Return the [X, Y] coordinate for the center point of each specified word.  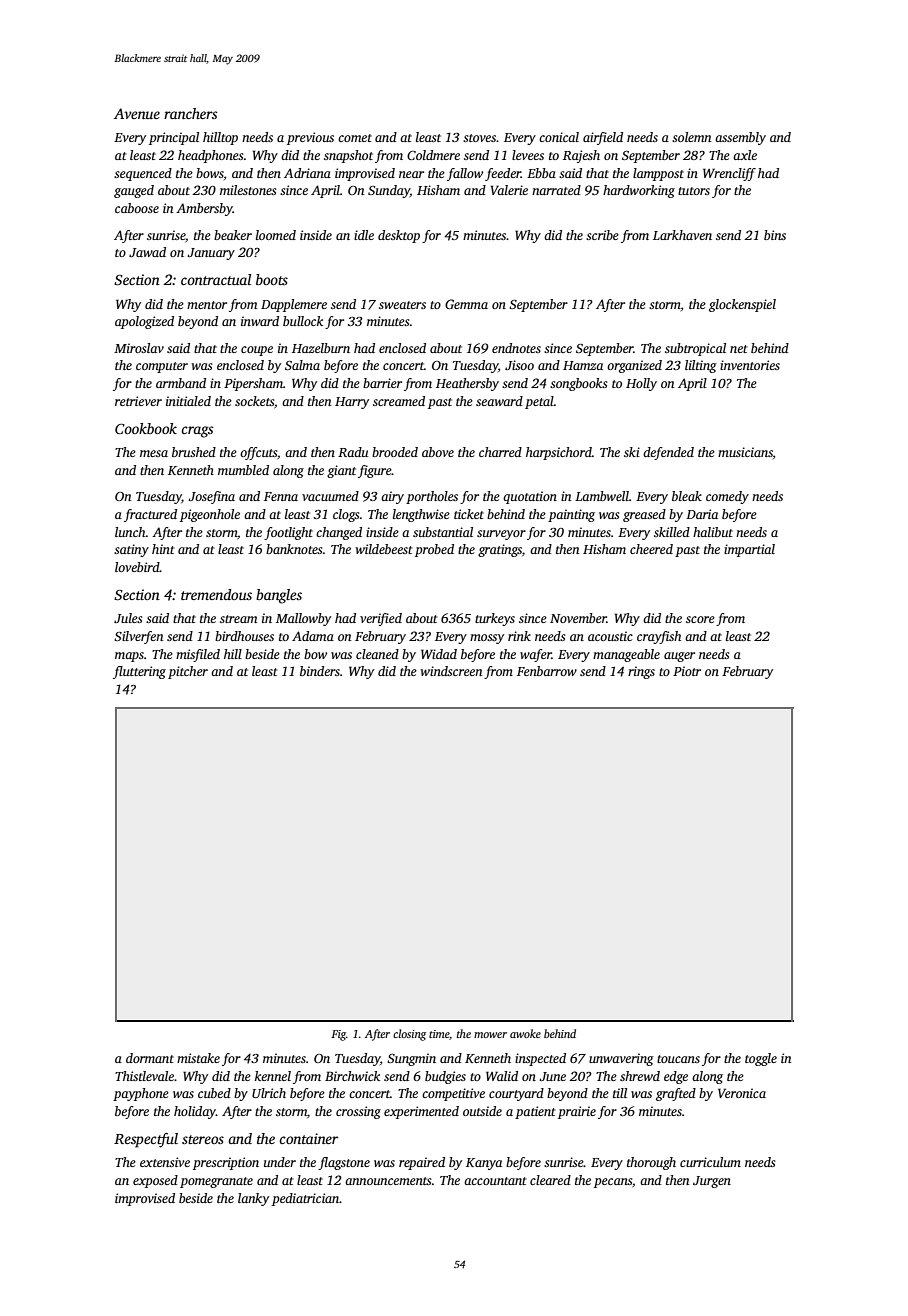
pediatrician [306, 1199]
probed [434, 550]
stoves [479, 138]
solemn [692, 137]
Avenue [137, 113]
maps [129, 657]
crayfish [659, 637]
